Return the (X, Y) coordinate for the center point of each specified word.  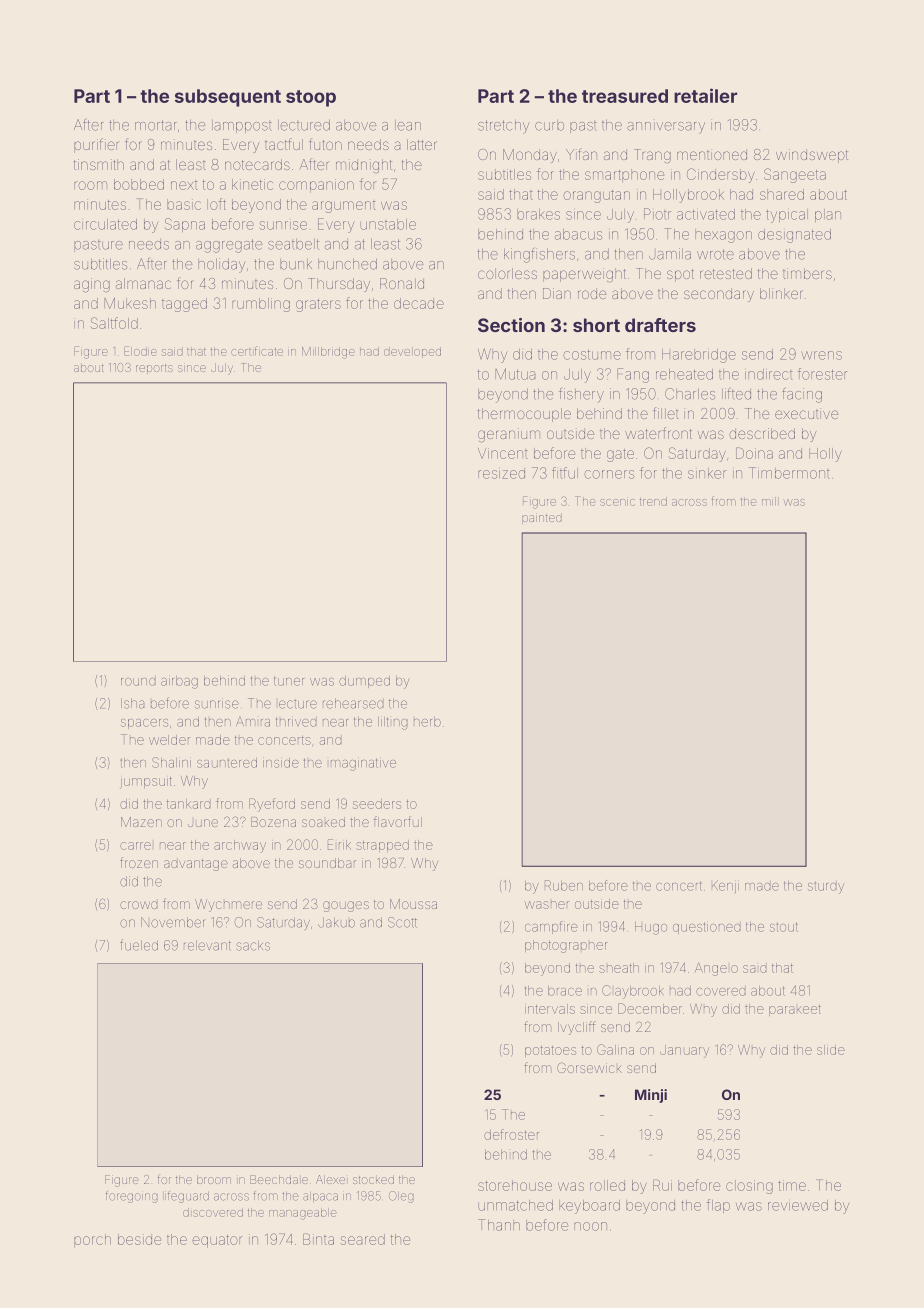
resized (501, 473)
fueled (139, 945)
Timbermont (789, 473)
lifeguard (187, 1197)
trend (653, 501)
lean (408, 125)
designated (794, 236)
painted (542, 518)
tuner (289, 681)
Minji (651, 1096)
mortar (156, 125)
